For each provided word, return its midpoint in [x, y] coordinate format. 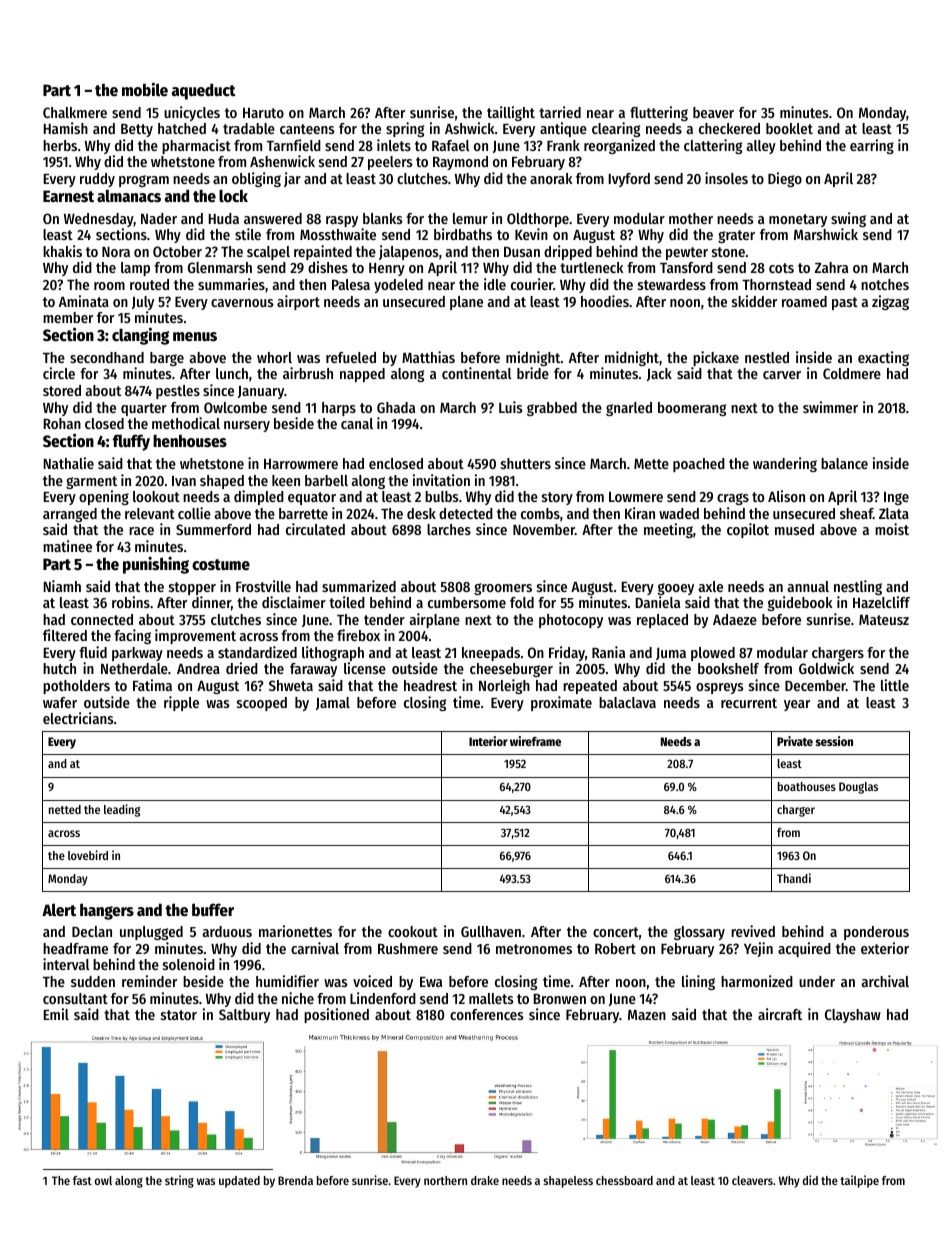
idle [495, 284]
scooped [262, 704]
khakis [62, 251]
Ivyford [629, 180]
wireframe [535, 741]
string [179, 1181]
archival [885, 981]
